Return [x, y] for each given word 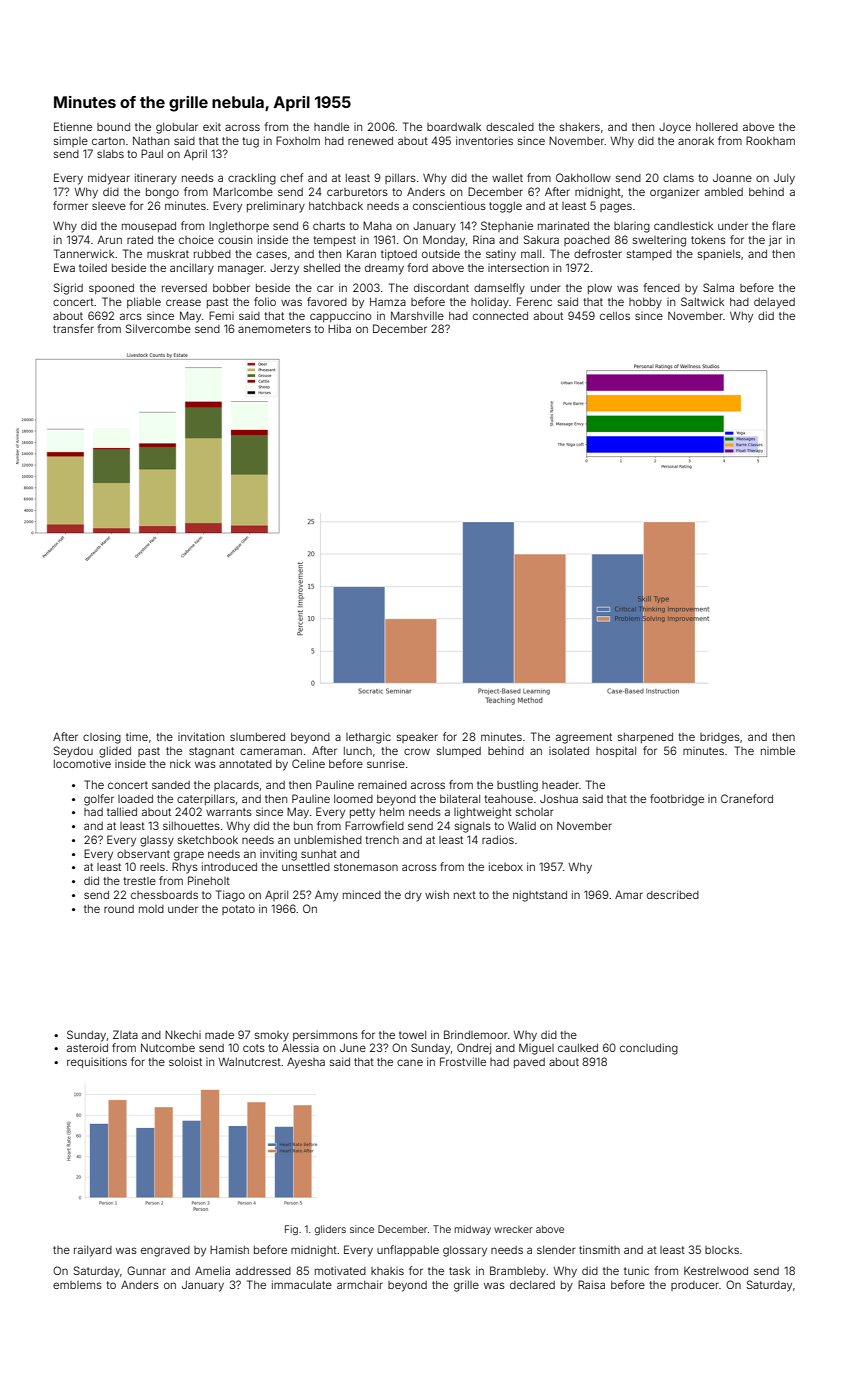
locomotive [82, 763]
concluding [649, 1049]
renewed [370, 141]
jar [775, 240]
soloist [185, 1061]
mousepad [149, 227]
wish [437, 894]
